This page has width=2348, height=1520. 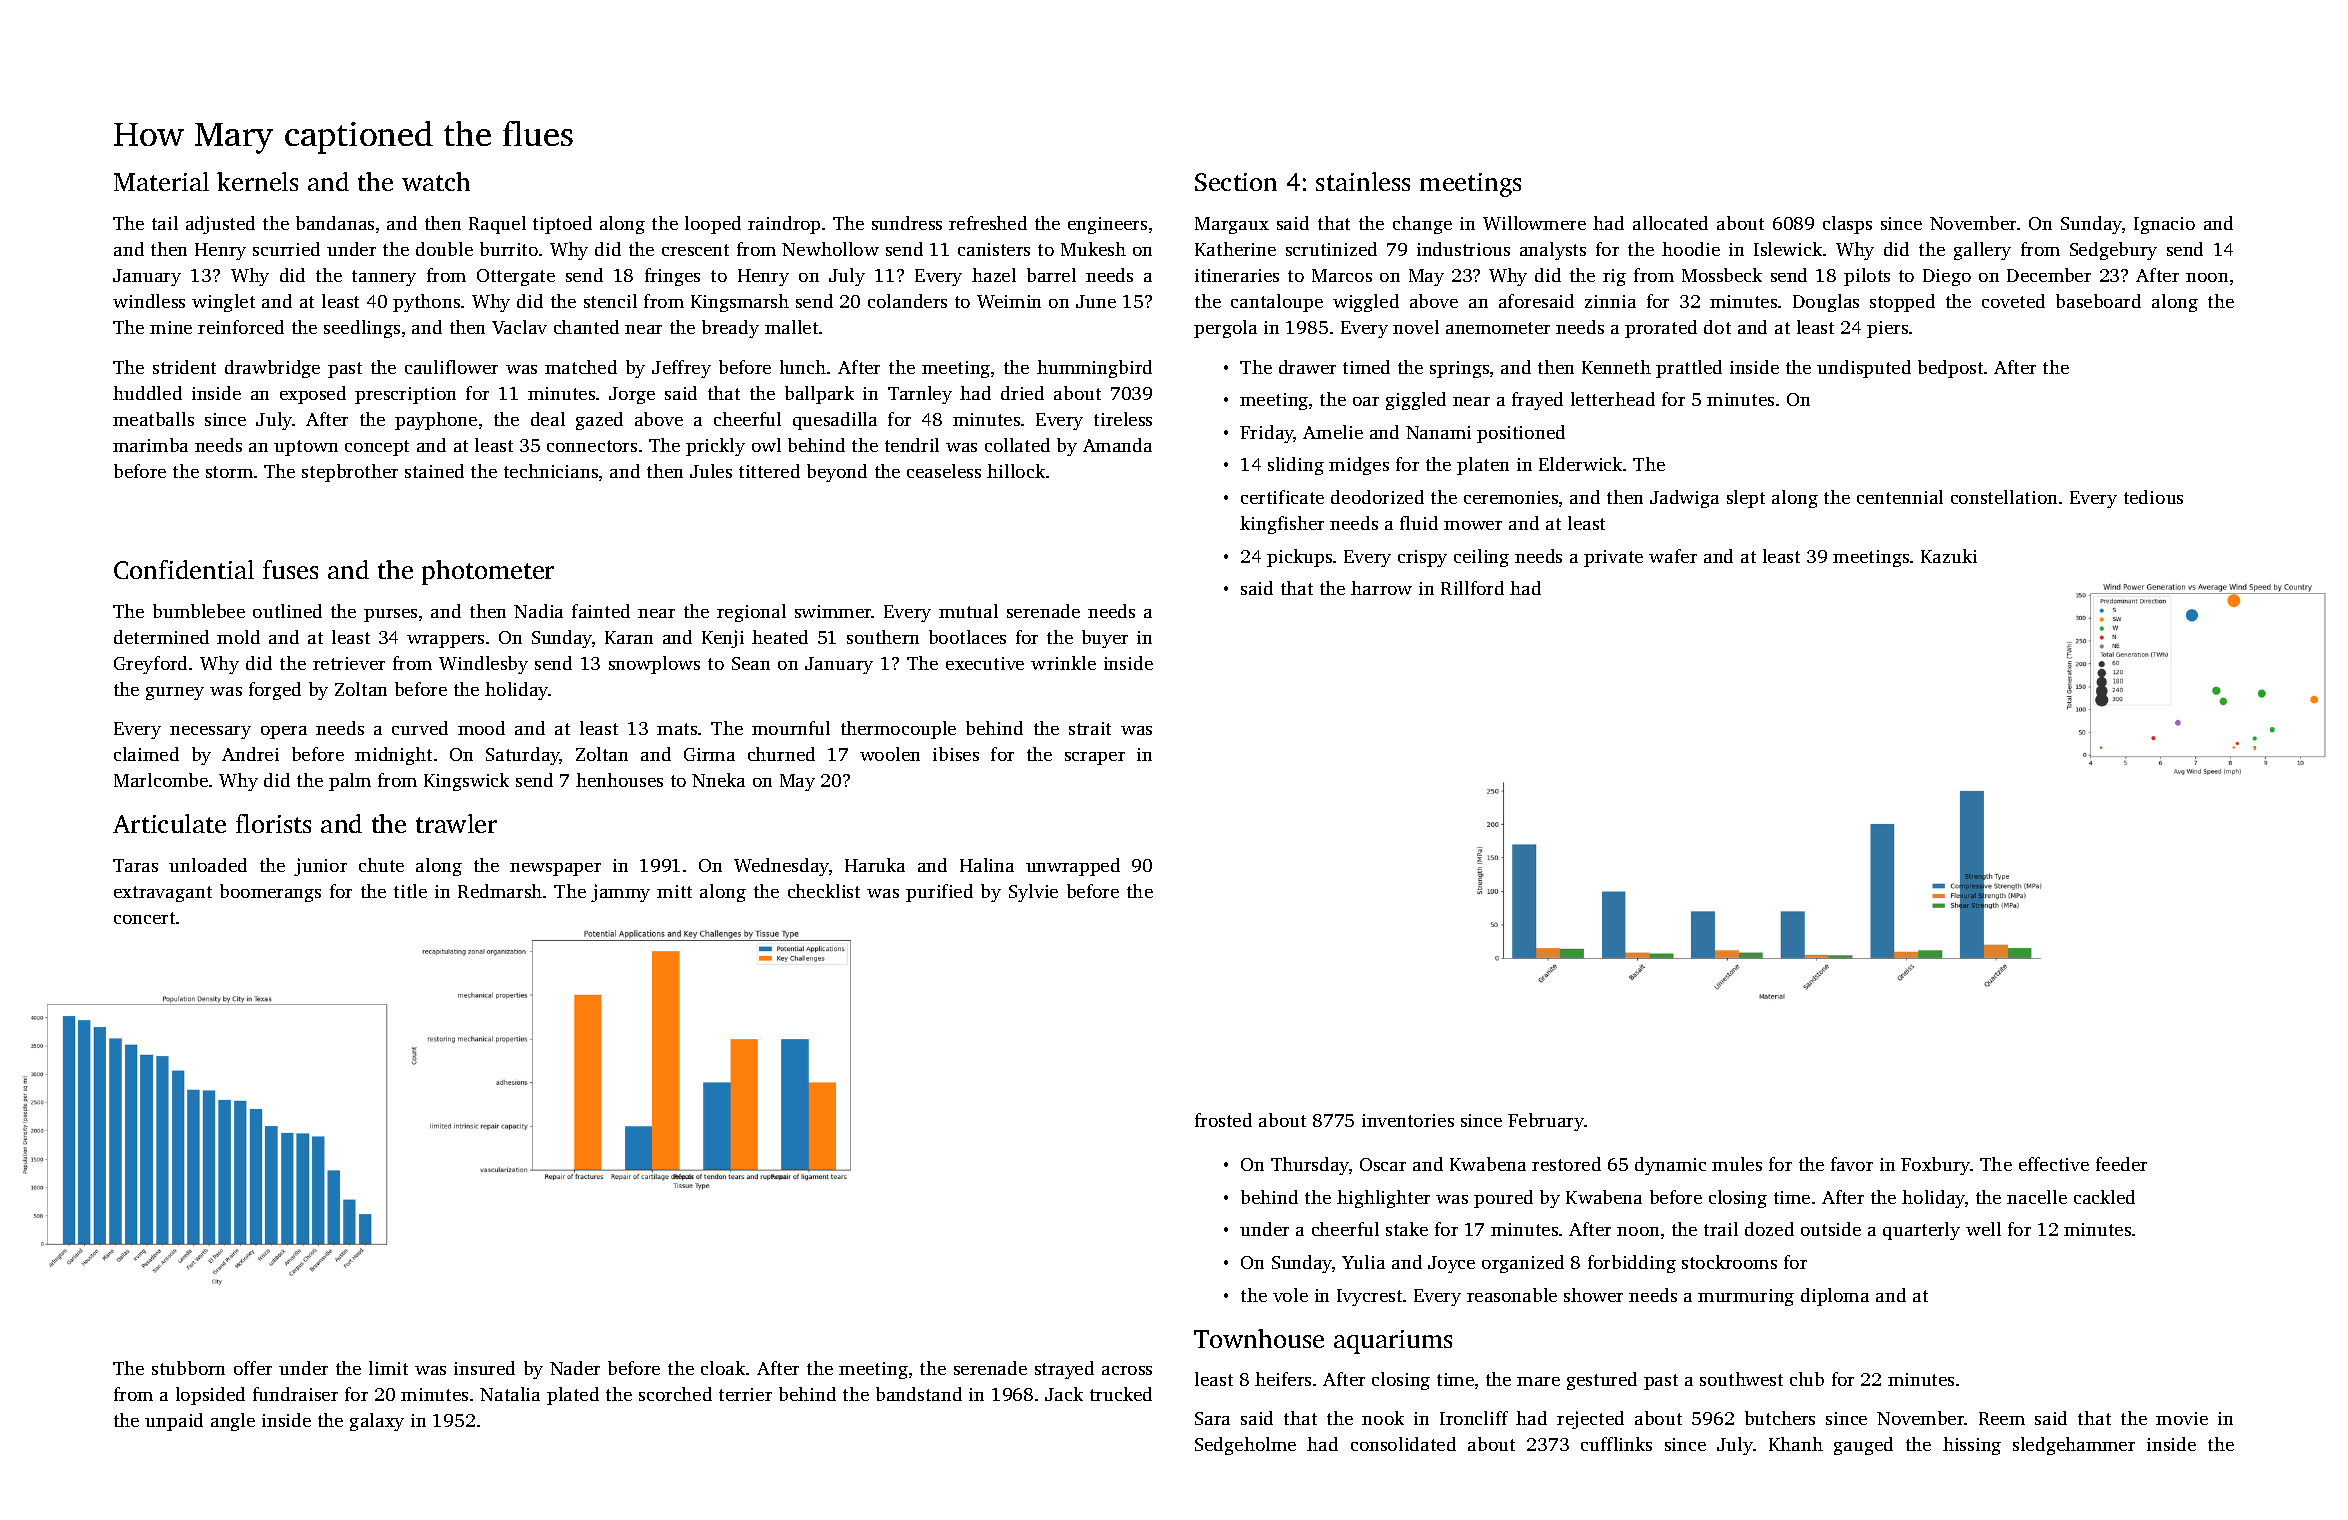 I want to click on Rillford, so click(x=1472, y=588).
